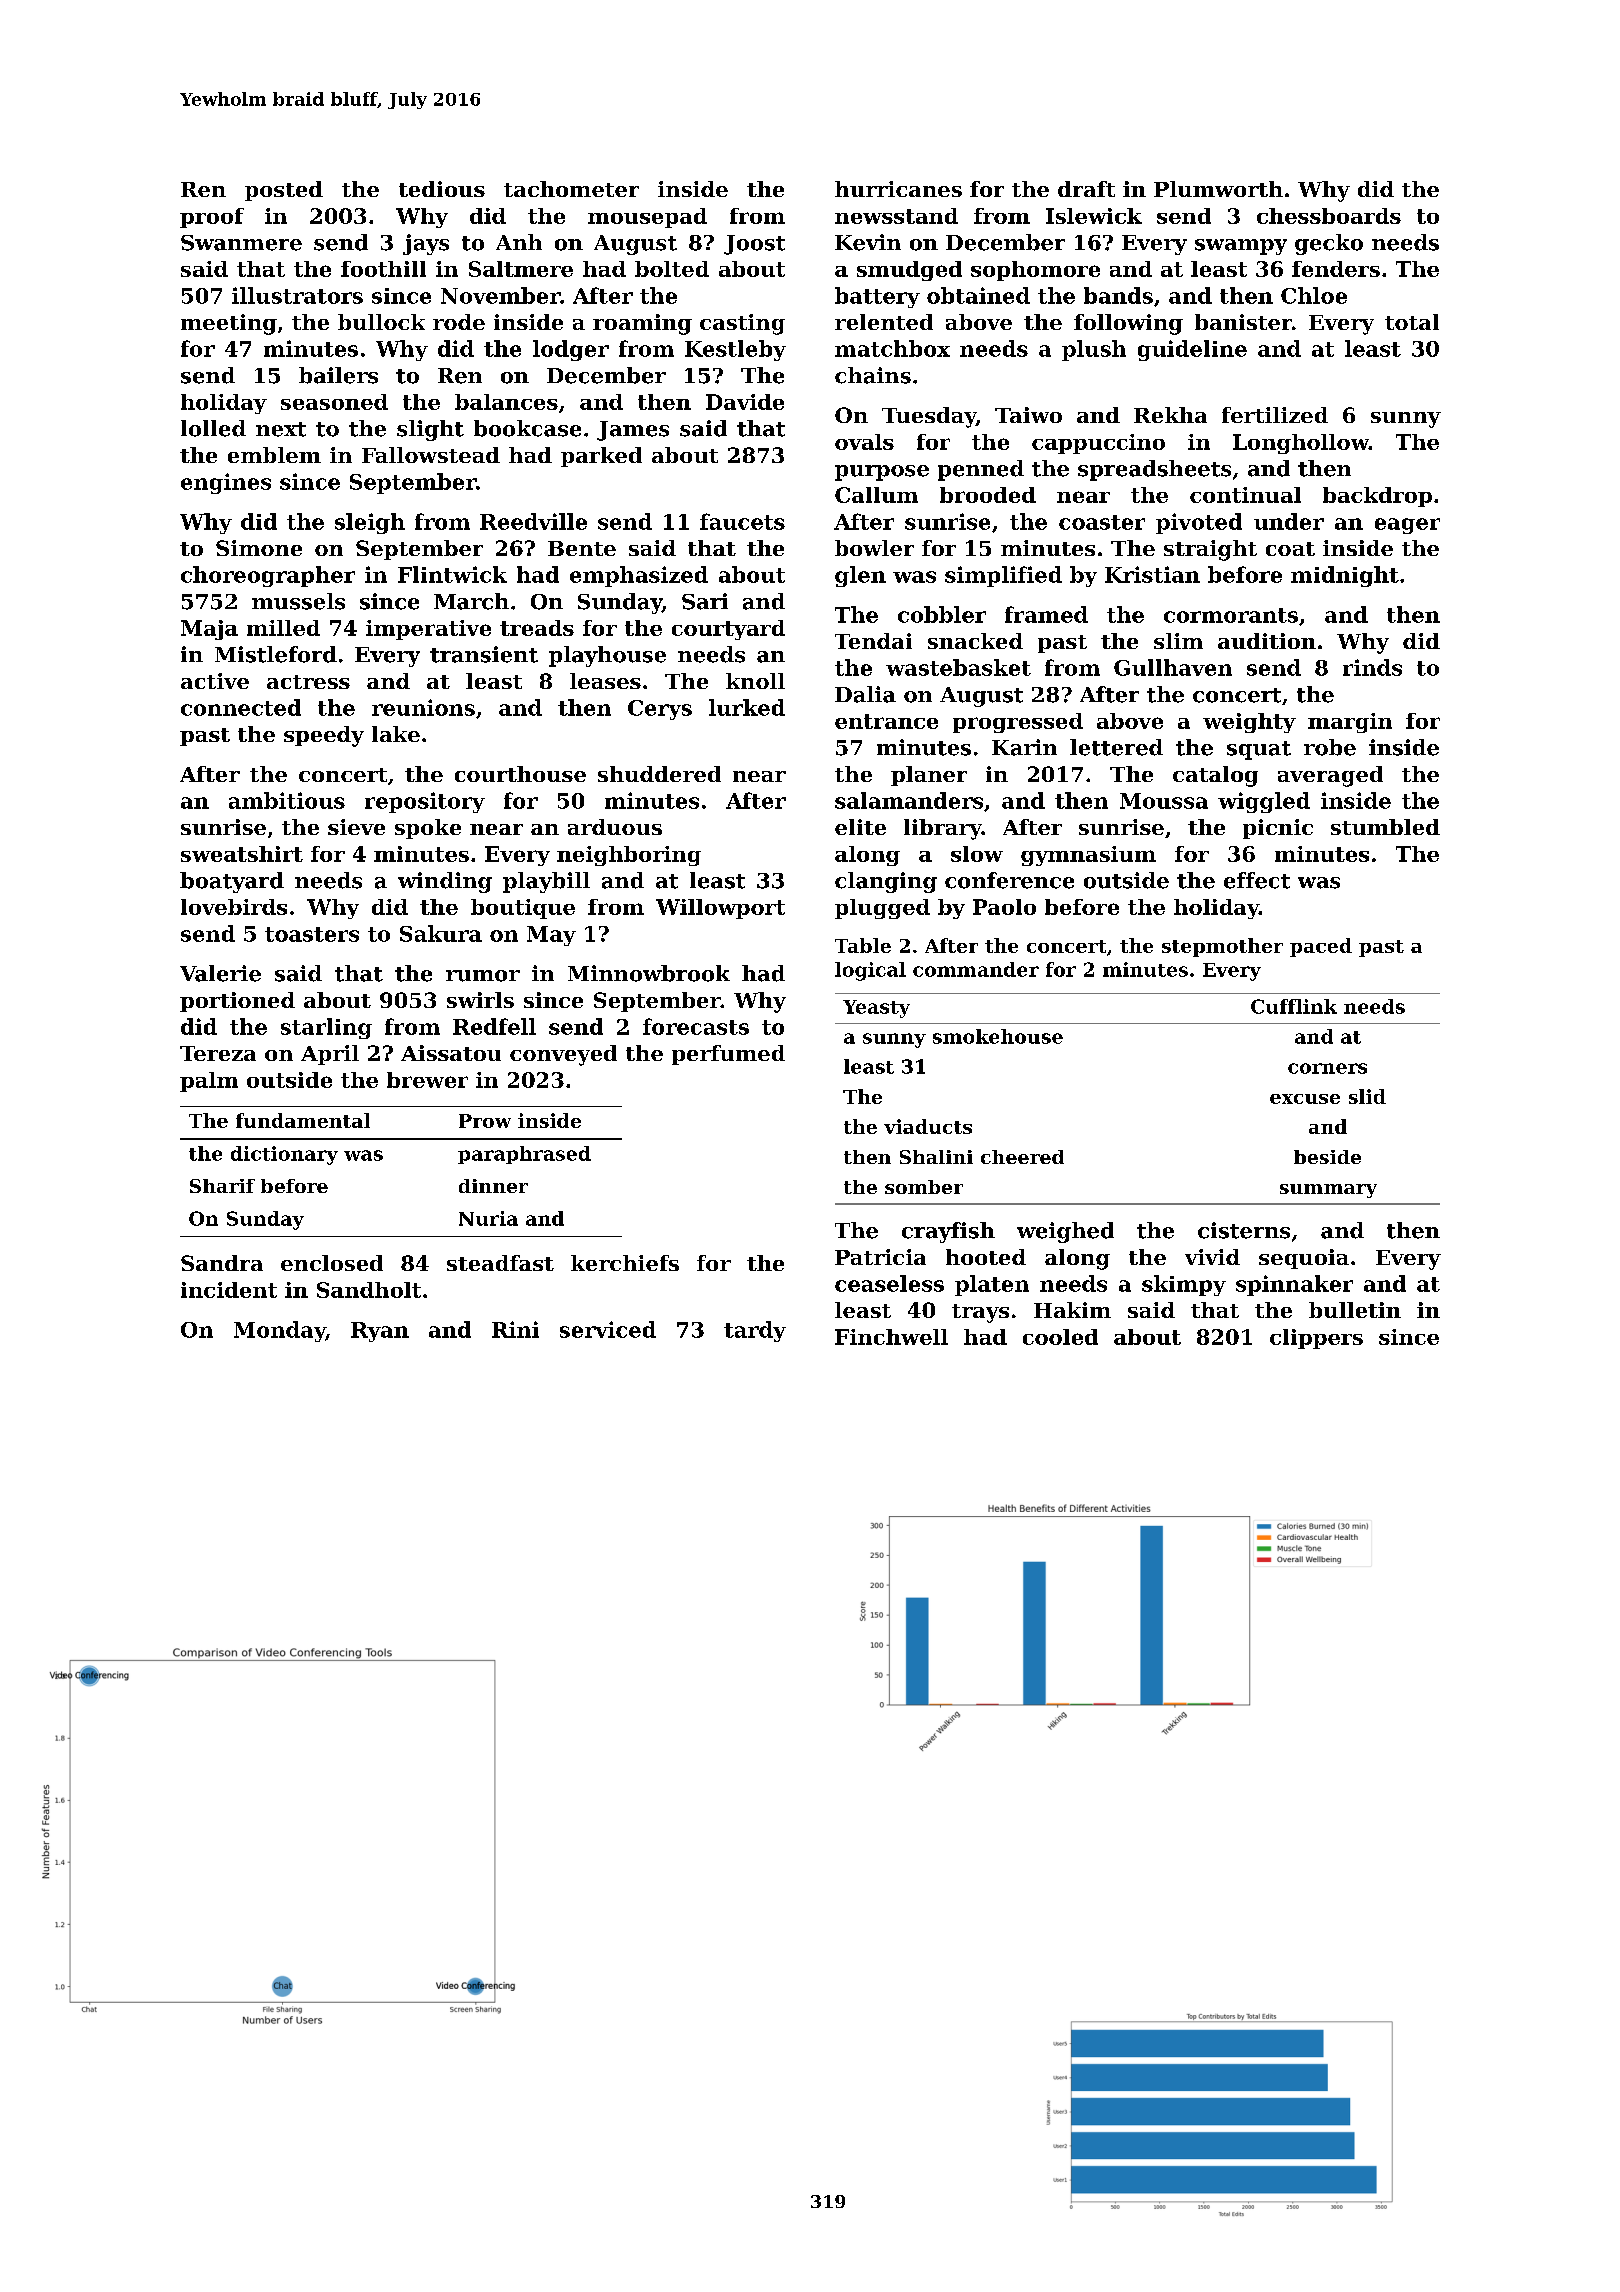 The image size is (1620, 2292). I want to click on entrance, so click(886, 721).
